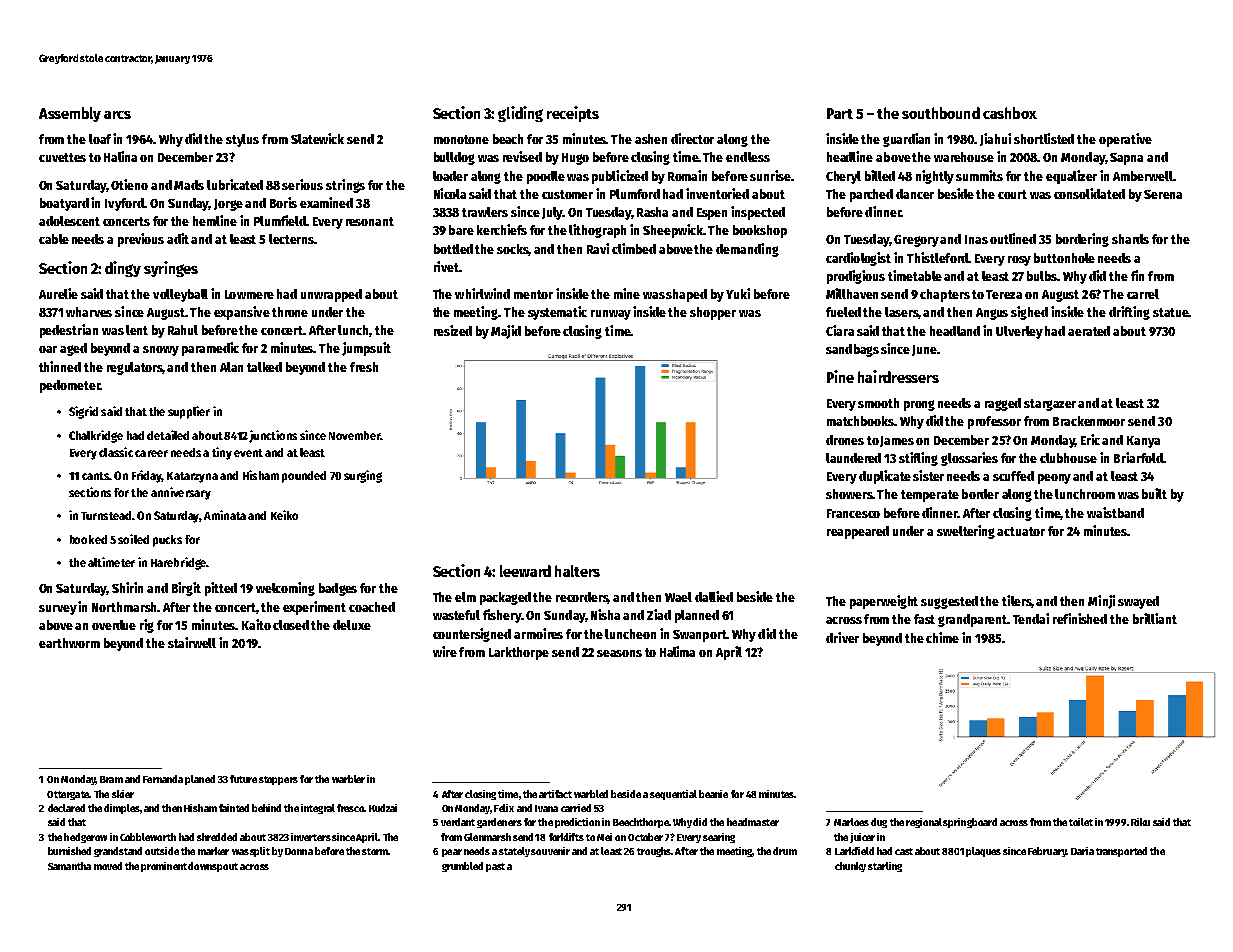 The image size is (1233, 952). What do you see at coordinates (114, 625) in the screenshot?
I see `overdue` at bounding box center [114, 625].
